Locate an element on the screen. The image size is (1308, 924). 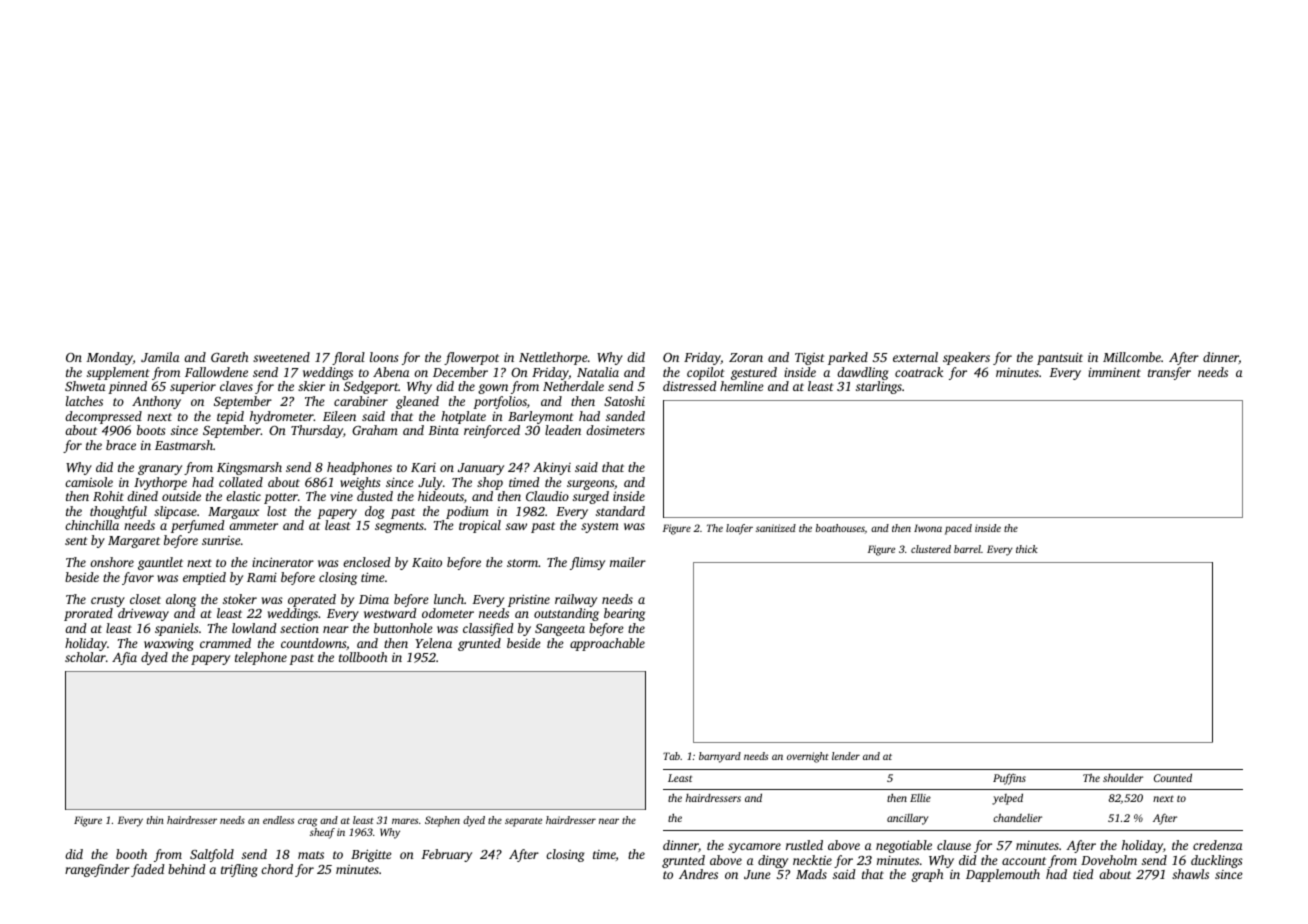
Iwona is located at coordinates (928, 528).
